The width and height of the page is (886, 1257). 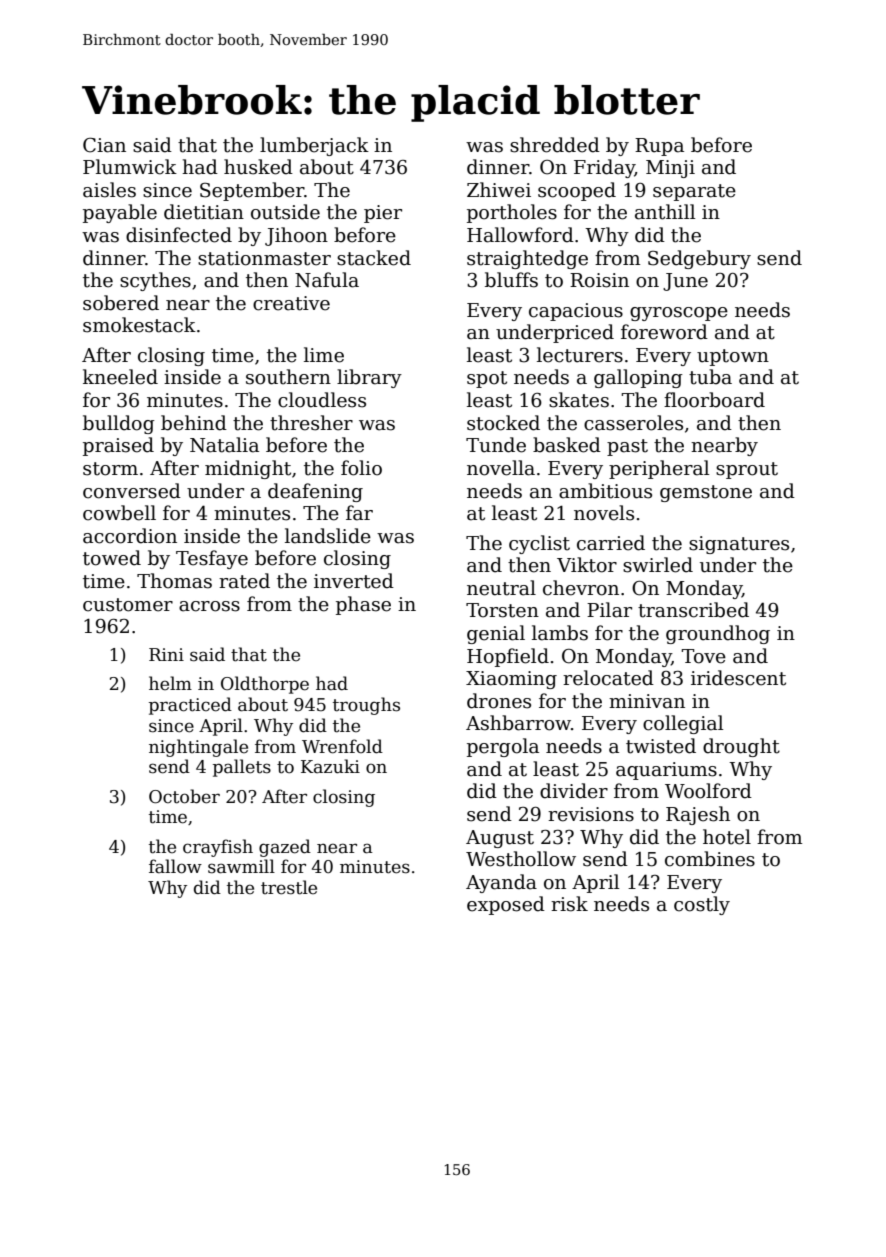 I want to click on risk, so click(x=569, y=904).
